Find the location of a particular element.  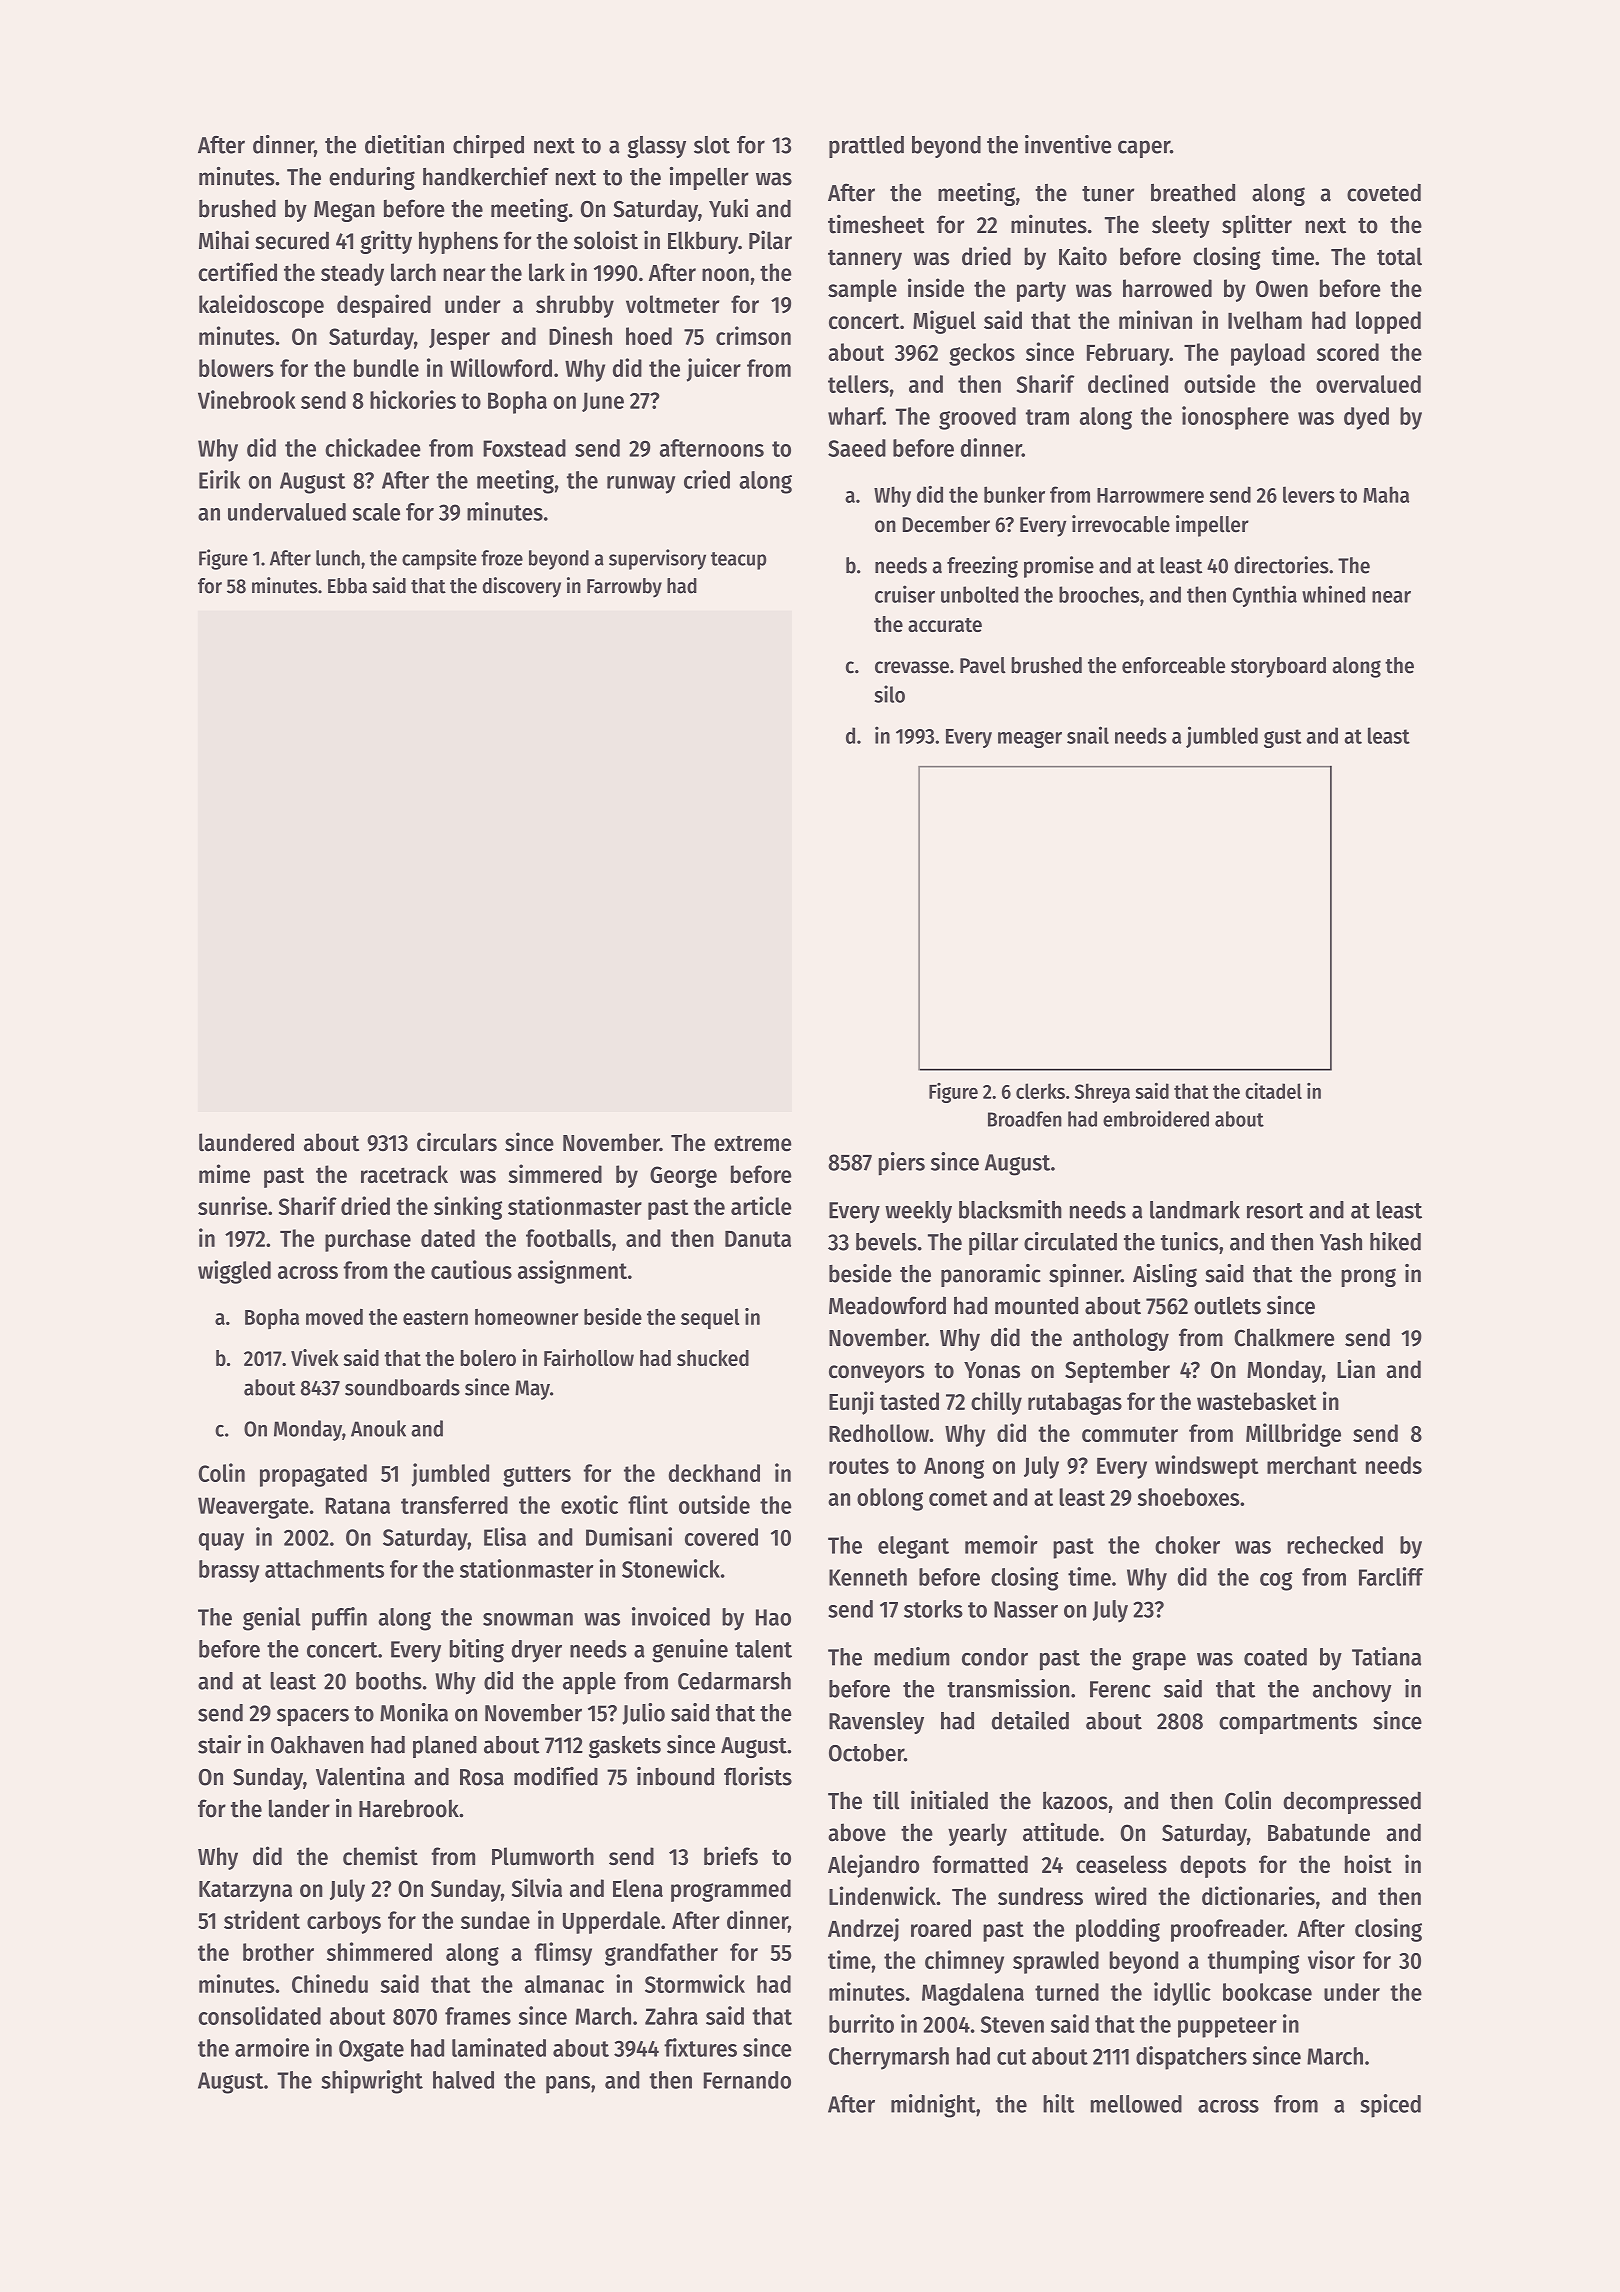

Farcliff is located at coordinates (1391, 1576).
